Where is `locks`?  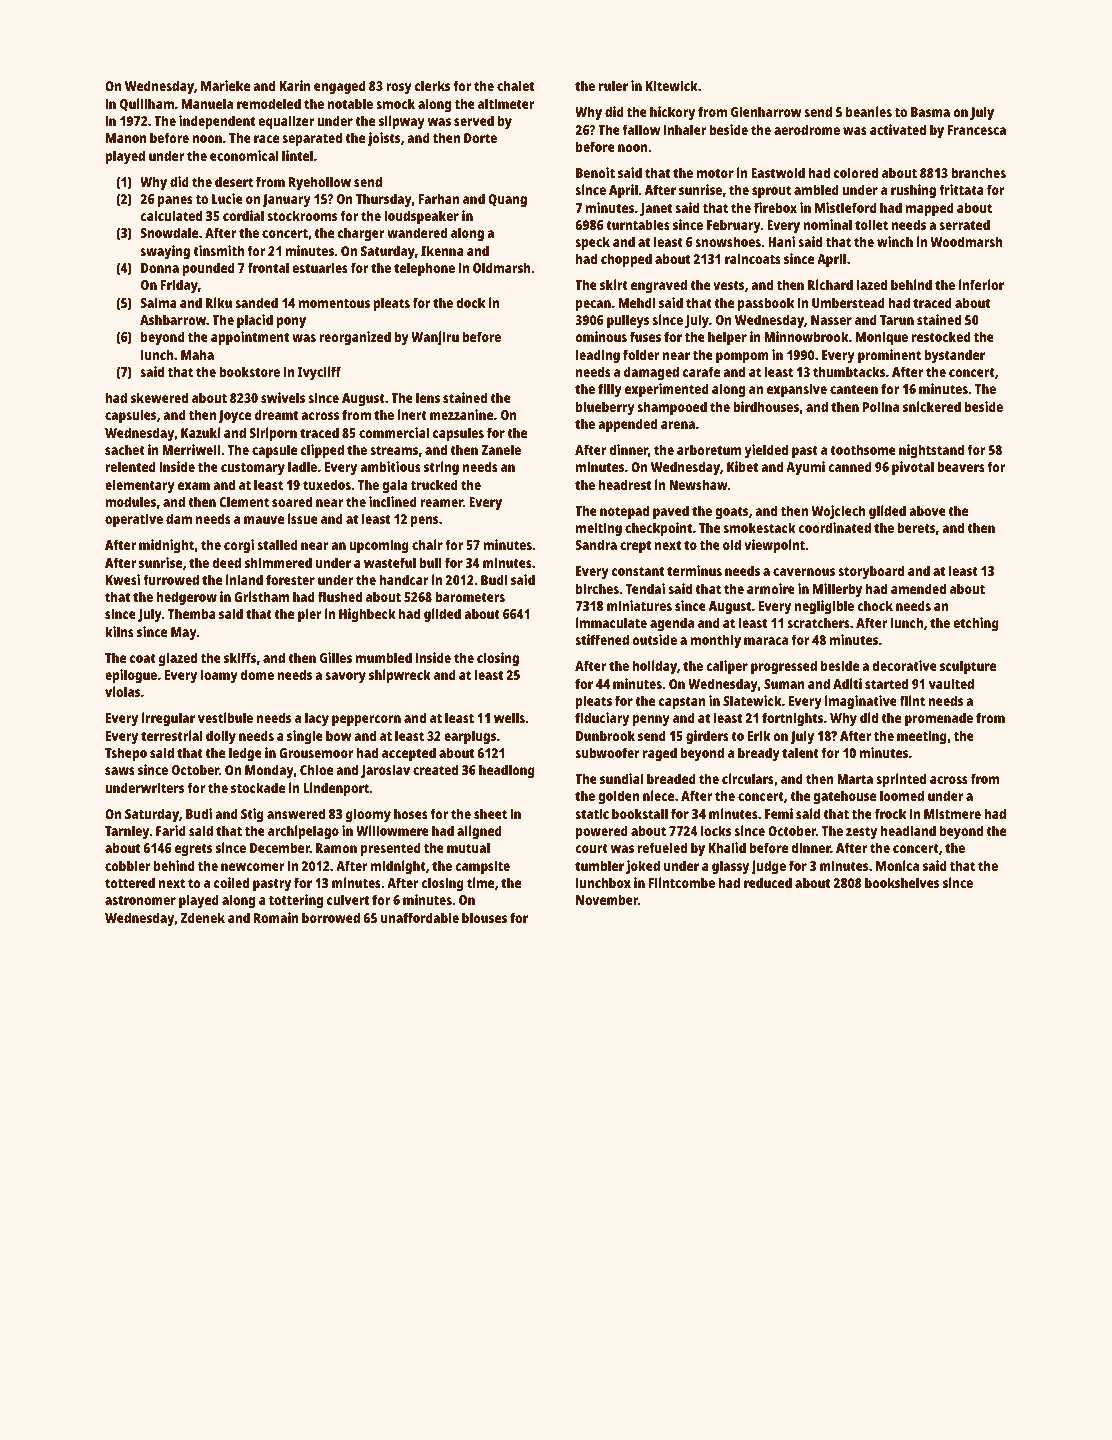
locks is located at coordinates (716, 830).
